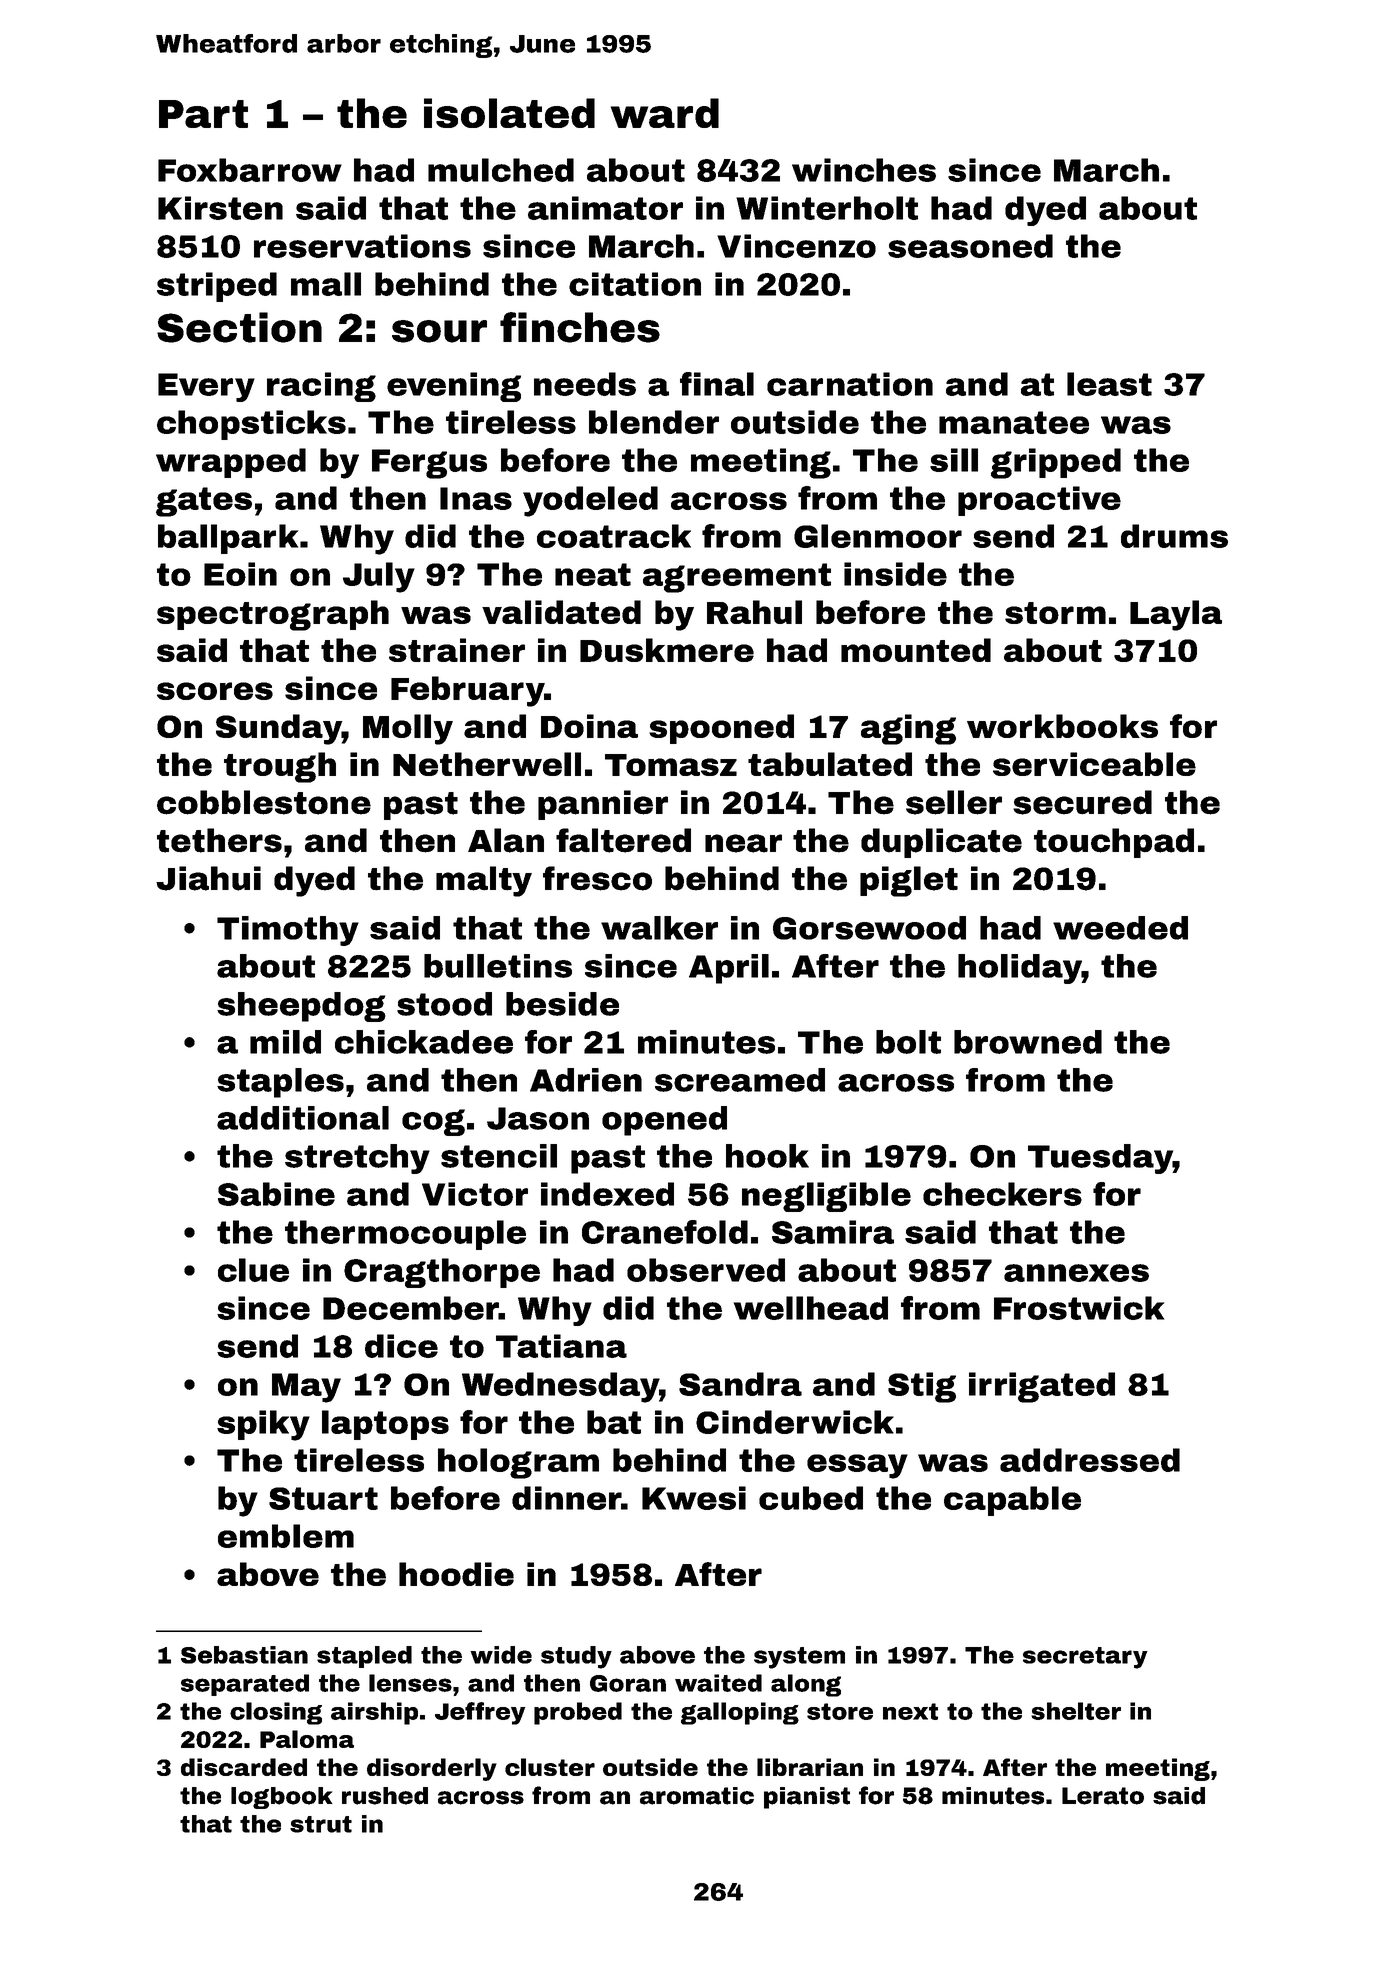  What do you see at coordinates (1085, 1658) in the image?
I see `secretary` at bounding box center [1085, 1658].
